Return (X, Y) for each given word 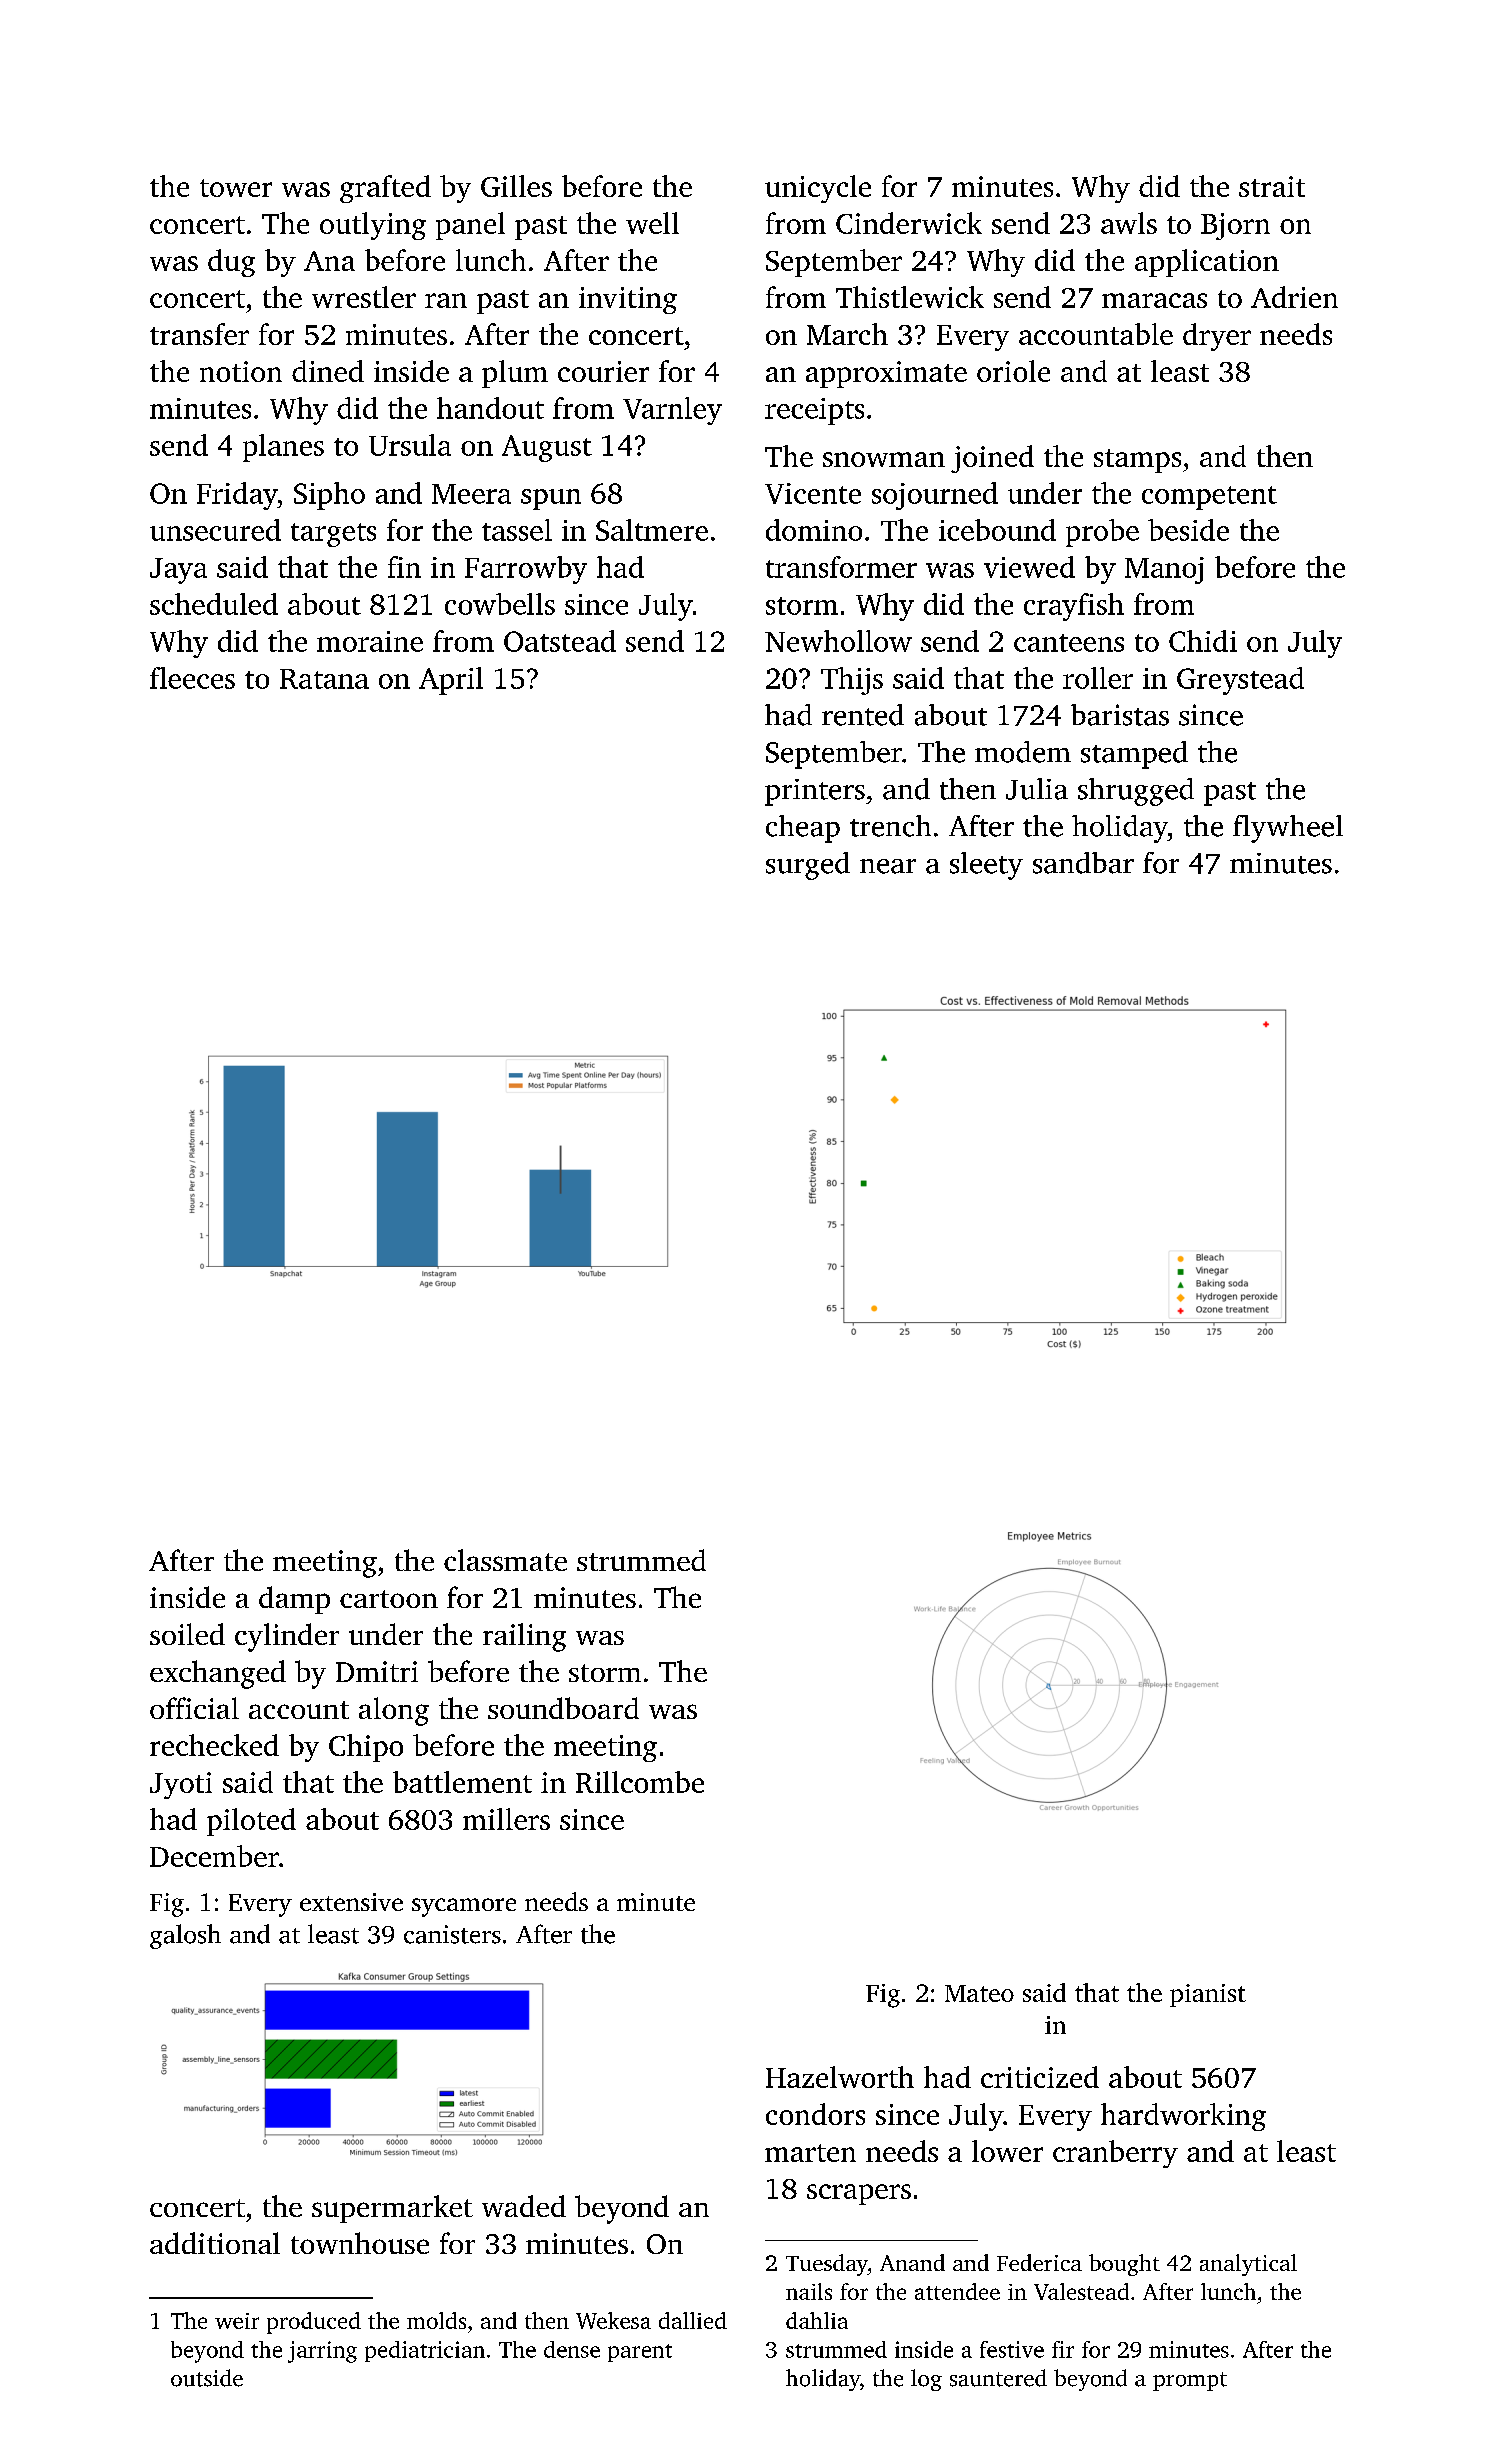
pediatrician (425, 2351)
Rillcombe (640, 1782)
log (926, 2380)
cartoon (389, 1599)
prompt (1190, 2381)
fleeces (192, 678)
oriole (1013, 371)
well (652, 223)
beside (1188, 530)
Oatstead (560, 641)
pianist (1208, 1995)
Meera (471, 494)
